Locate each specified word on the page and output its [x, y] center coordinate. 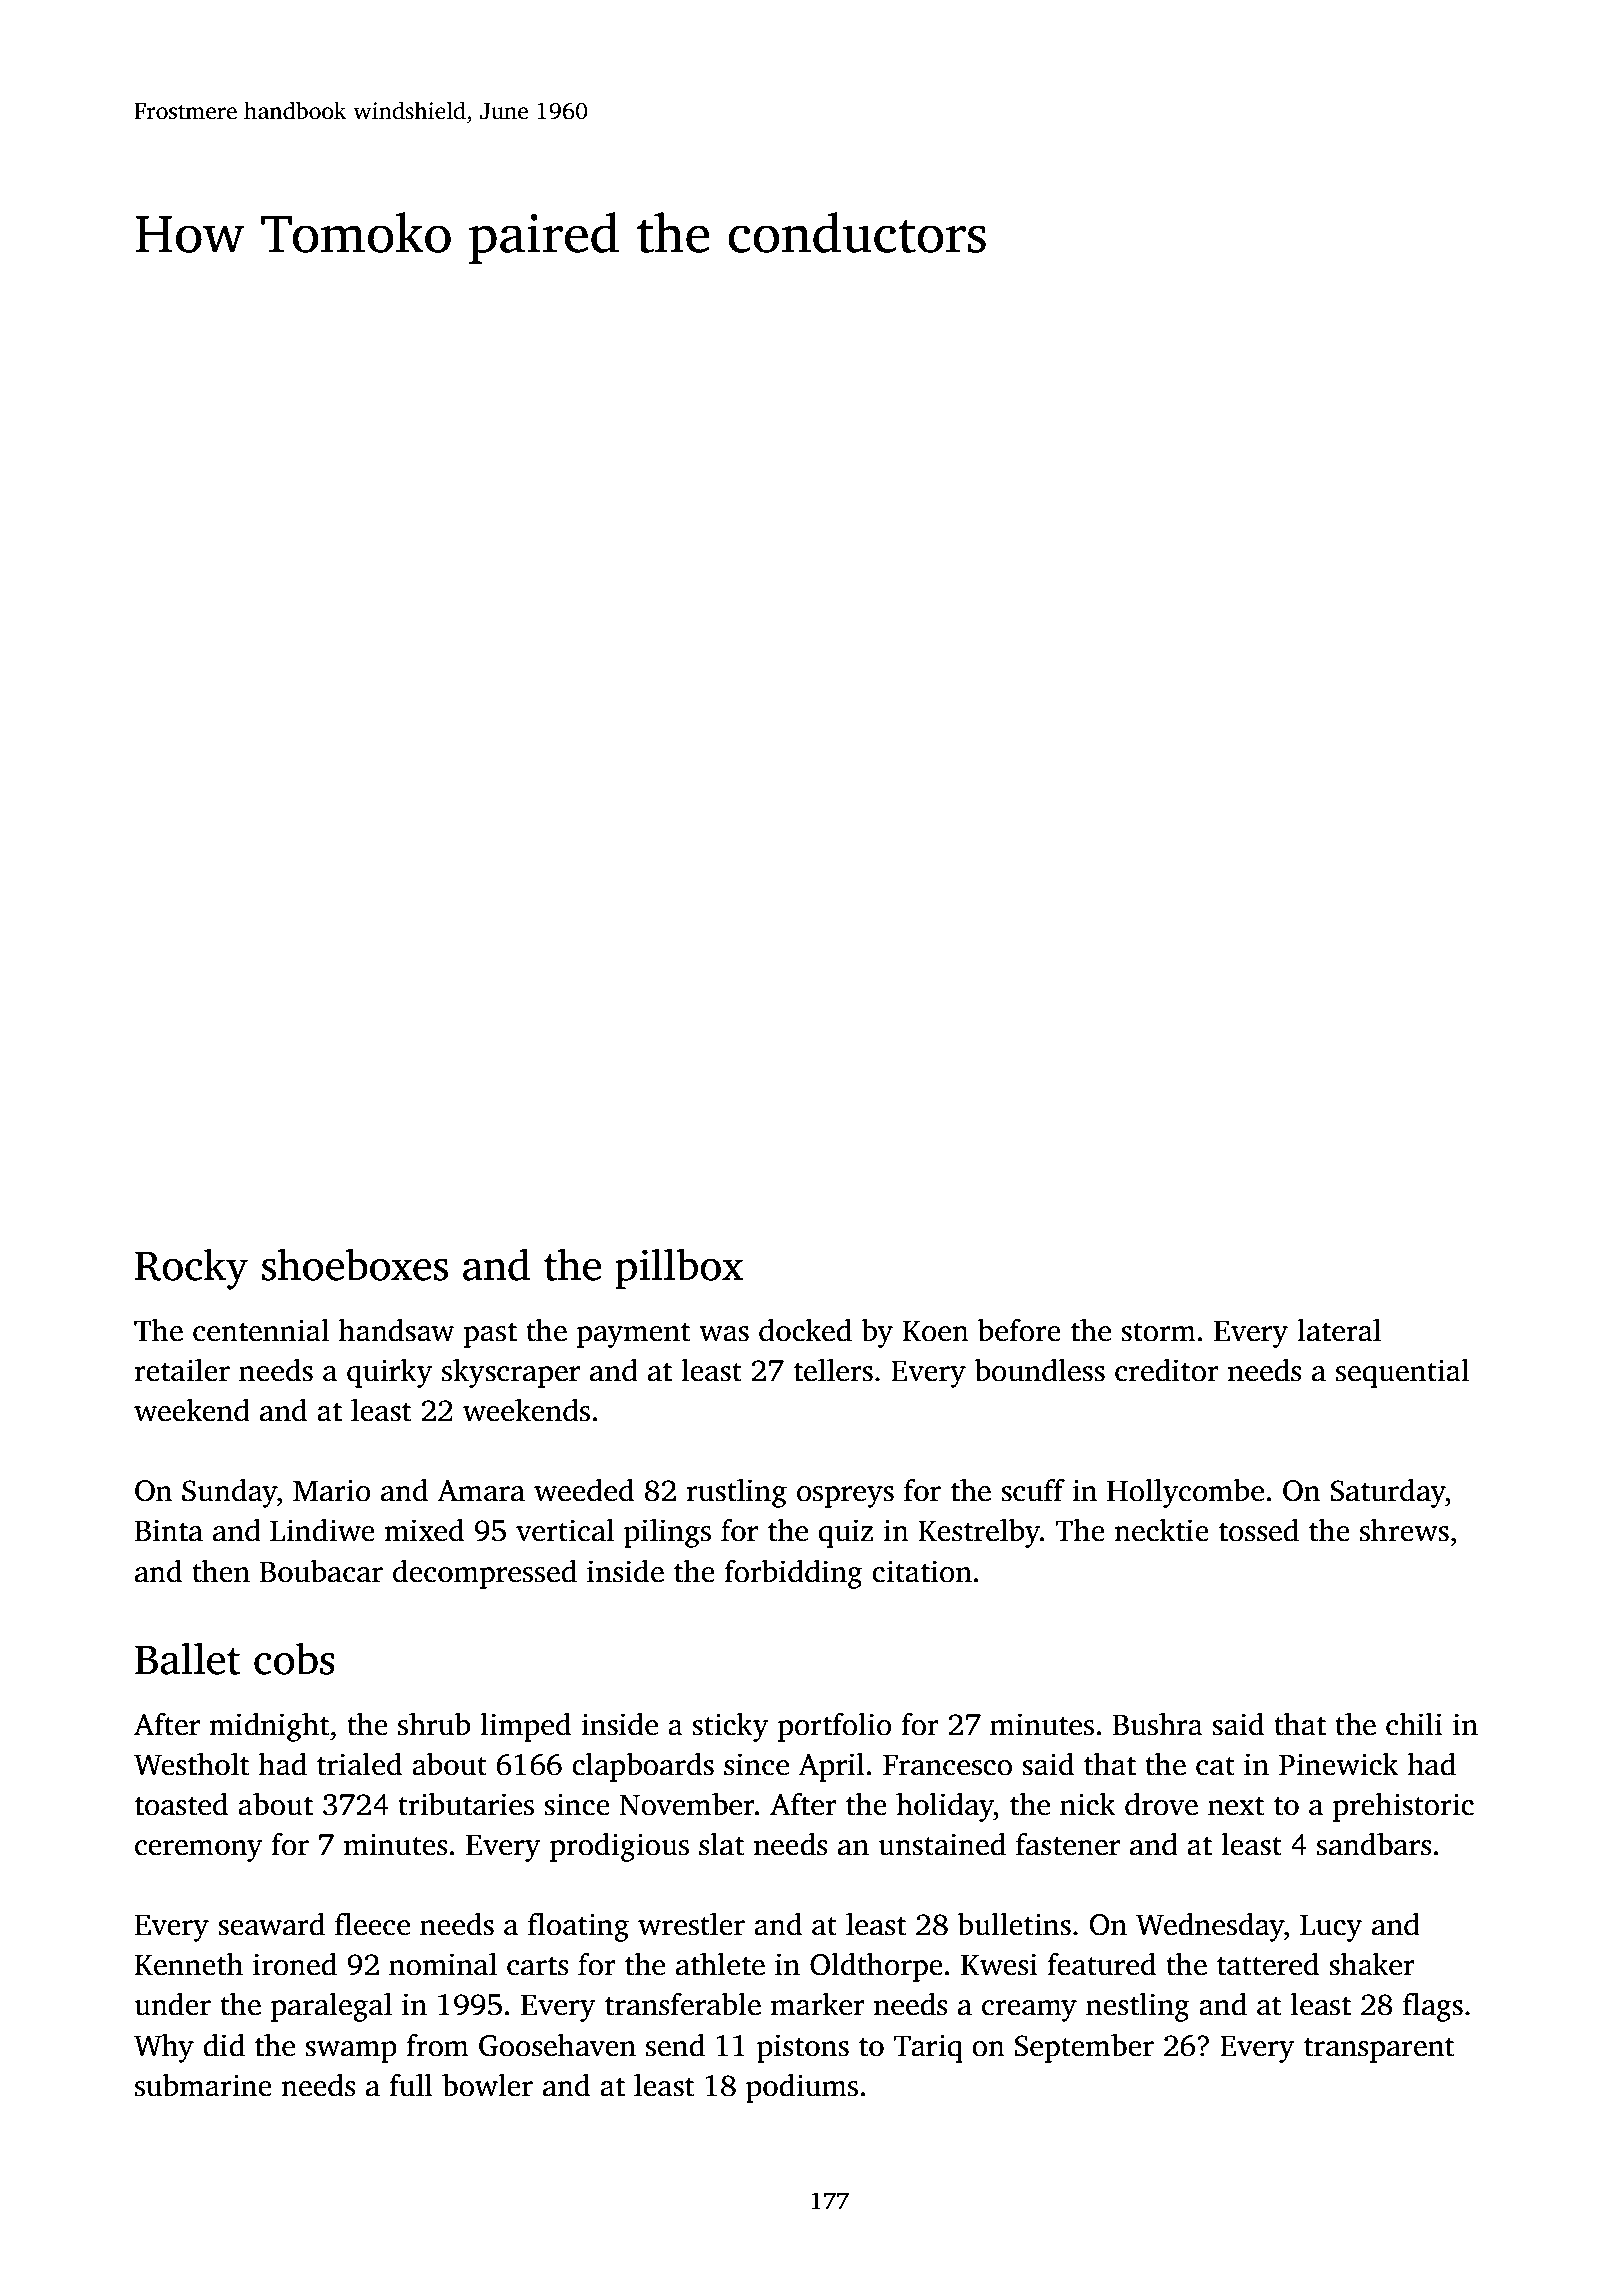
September [1084, 2048]
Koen [936, 1331]
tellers [833, 1370]
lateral [1339, 1330]
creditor [1167, 1370]
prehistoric [1403, 1807]
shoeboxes [355, 1264]
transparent [1379, 2050]
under [172, 2004]
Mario [332, 1490]
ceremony [199, 1851]
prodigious [619, 1847]
